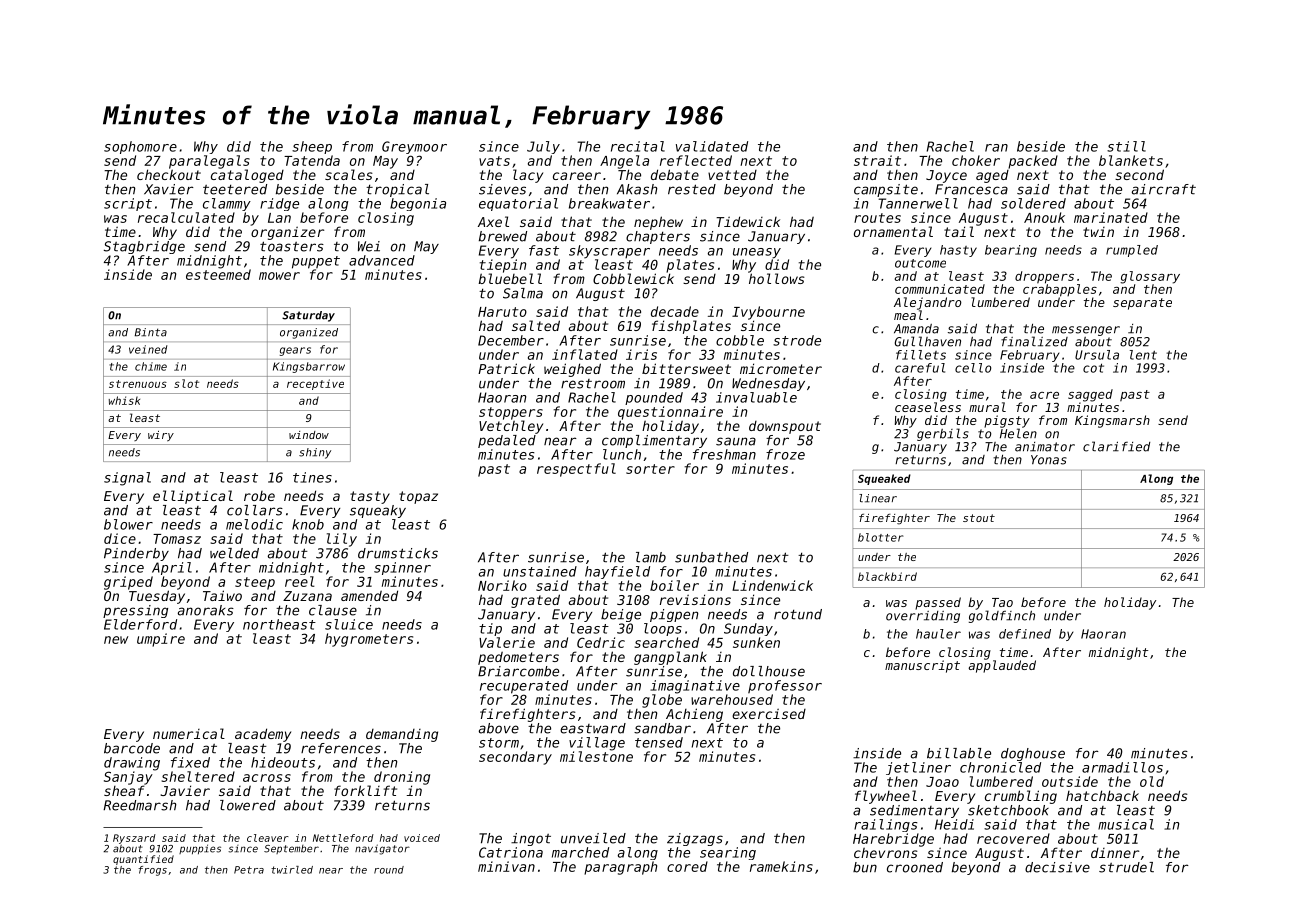 The image size is (1308, 924). I want to click on Catriona, so click(511, 852).
